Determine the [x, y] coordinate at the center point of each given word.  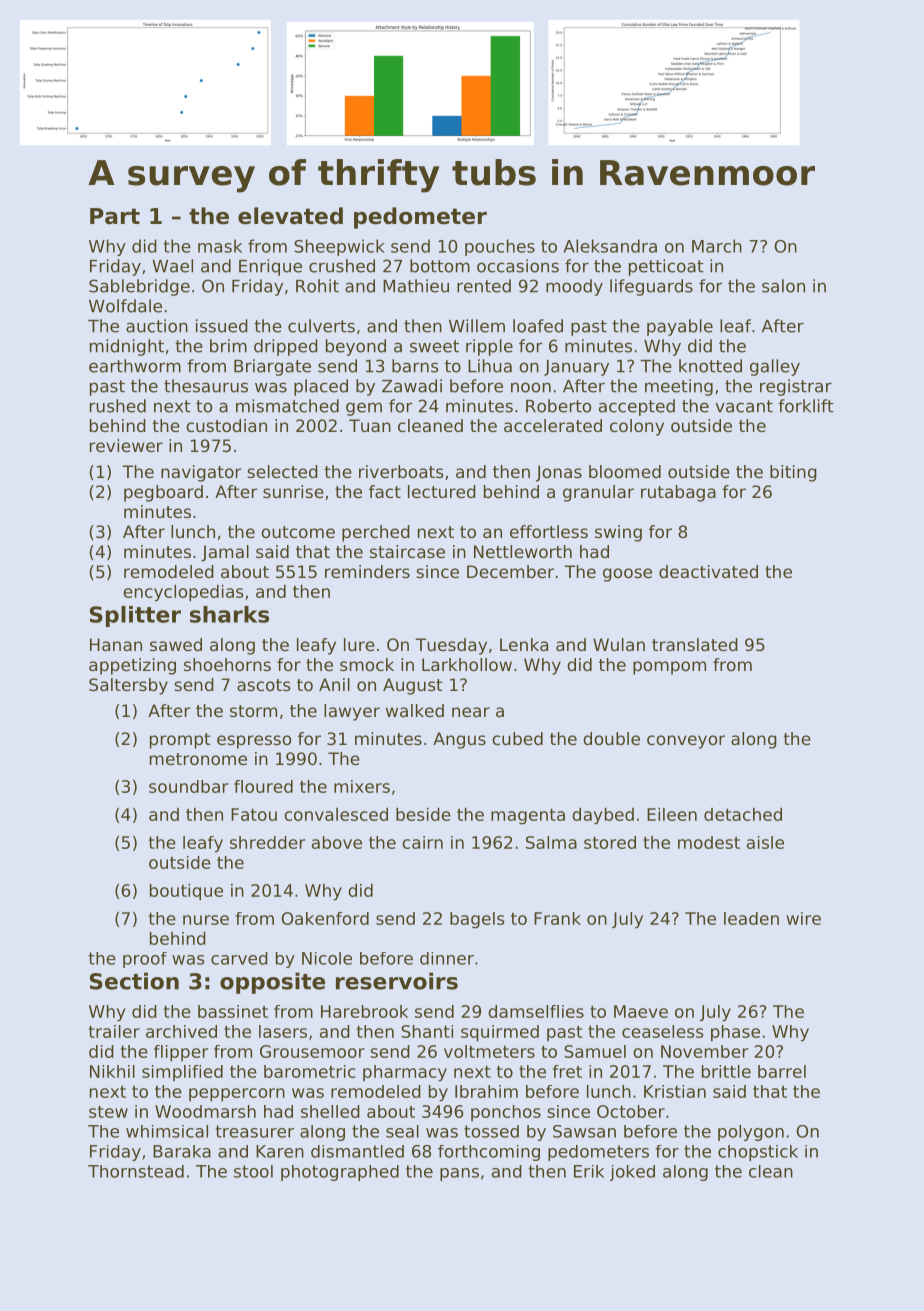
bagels [477, 920]
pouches [500, 247]
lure [359, 644]
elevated [290, 216]
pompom [669, 668]
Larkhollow [467, 664]
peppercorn [237, 1095]
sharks [229, 614]
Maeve [641, 1011]
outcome [298, 532]
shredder [267, 842]
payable [680, 327]
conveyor [686, 742]
